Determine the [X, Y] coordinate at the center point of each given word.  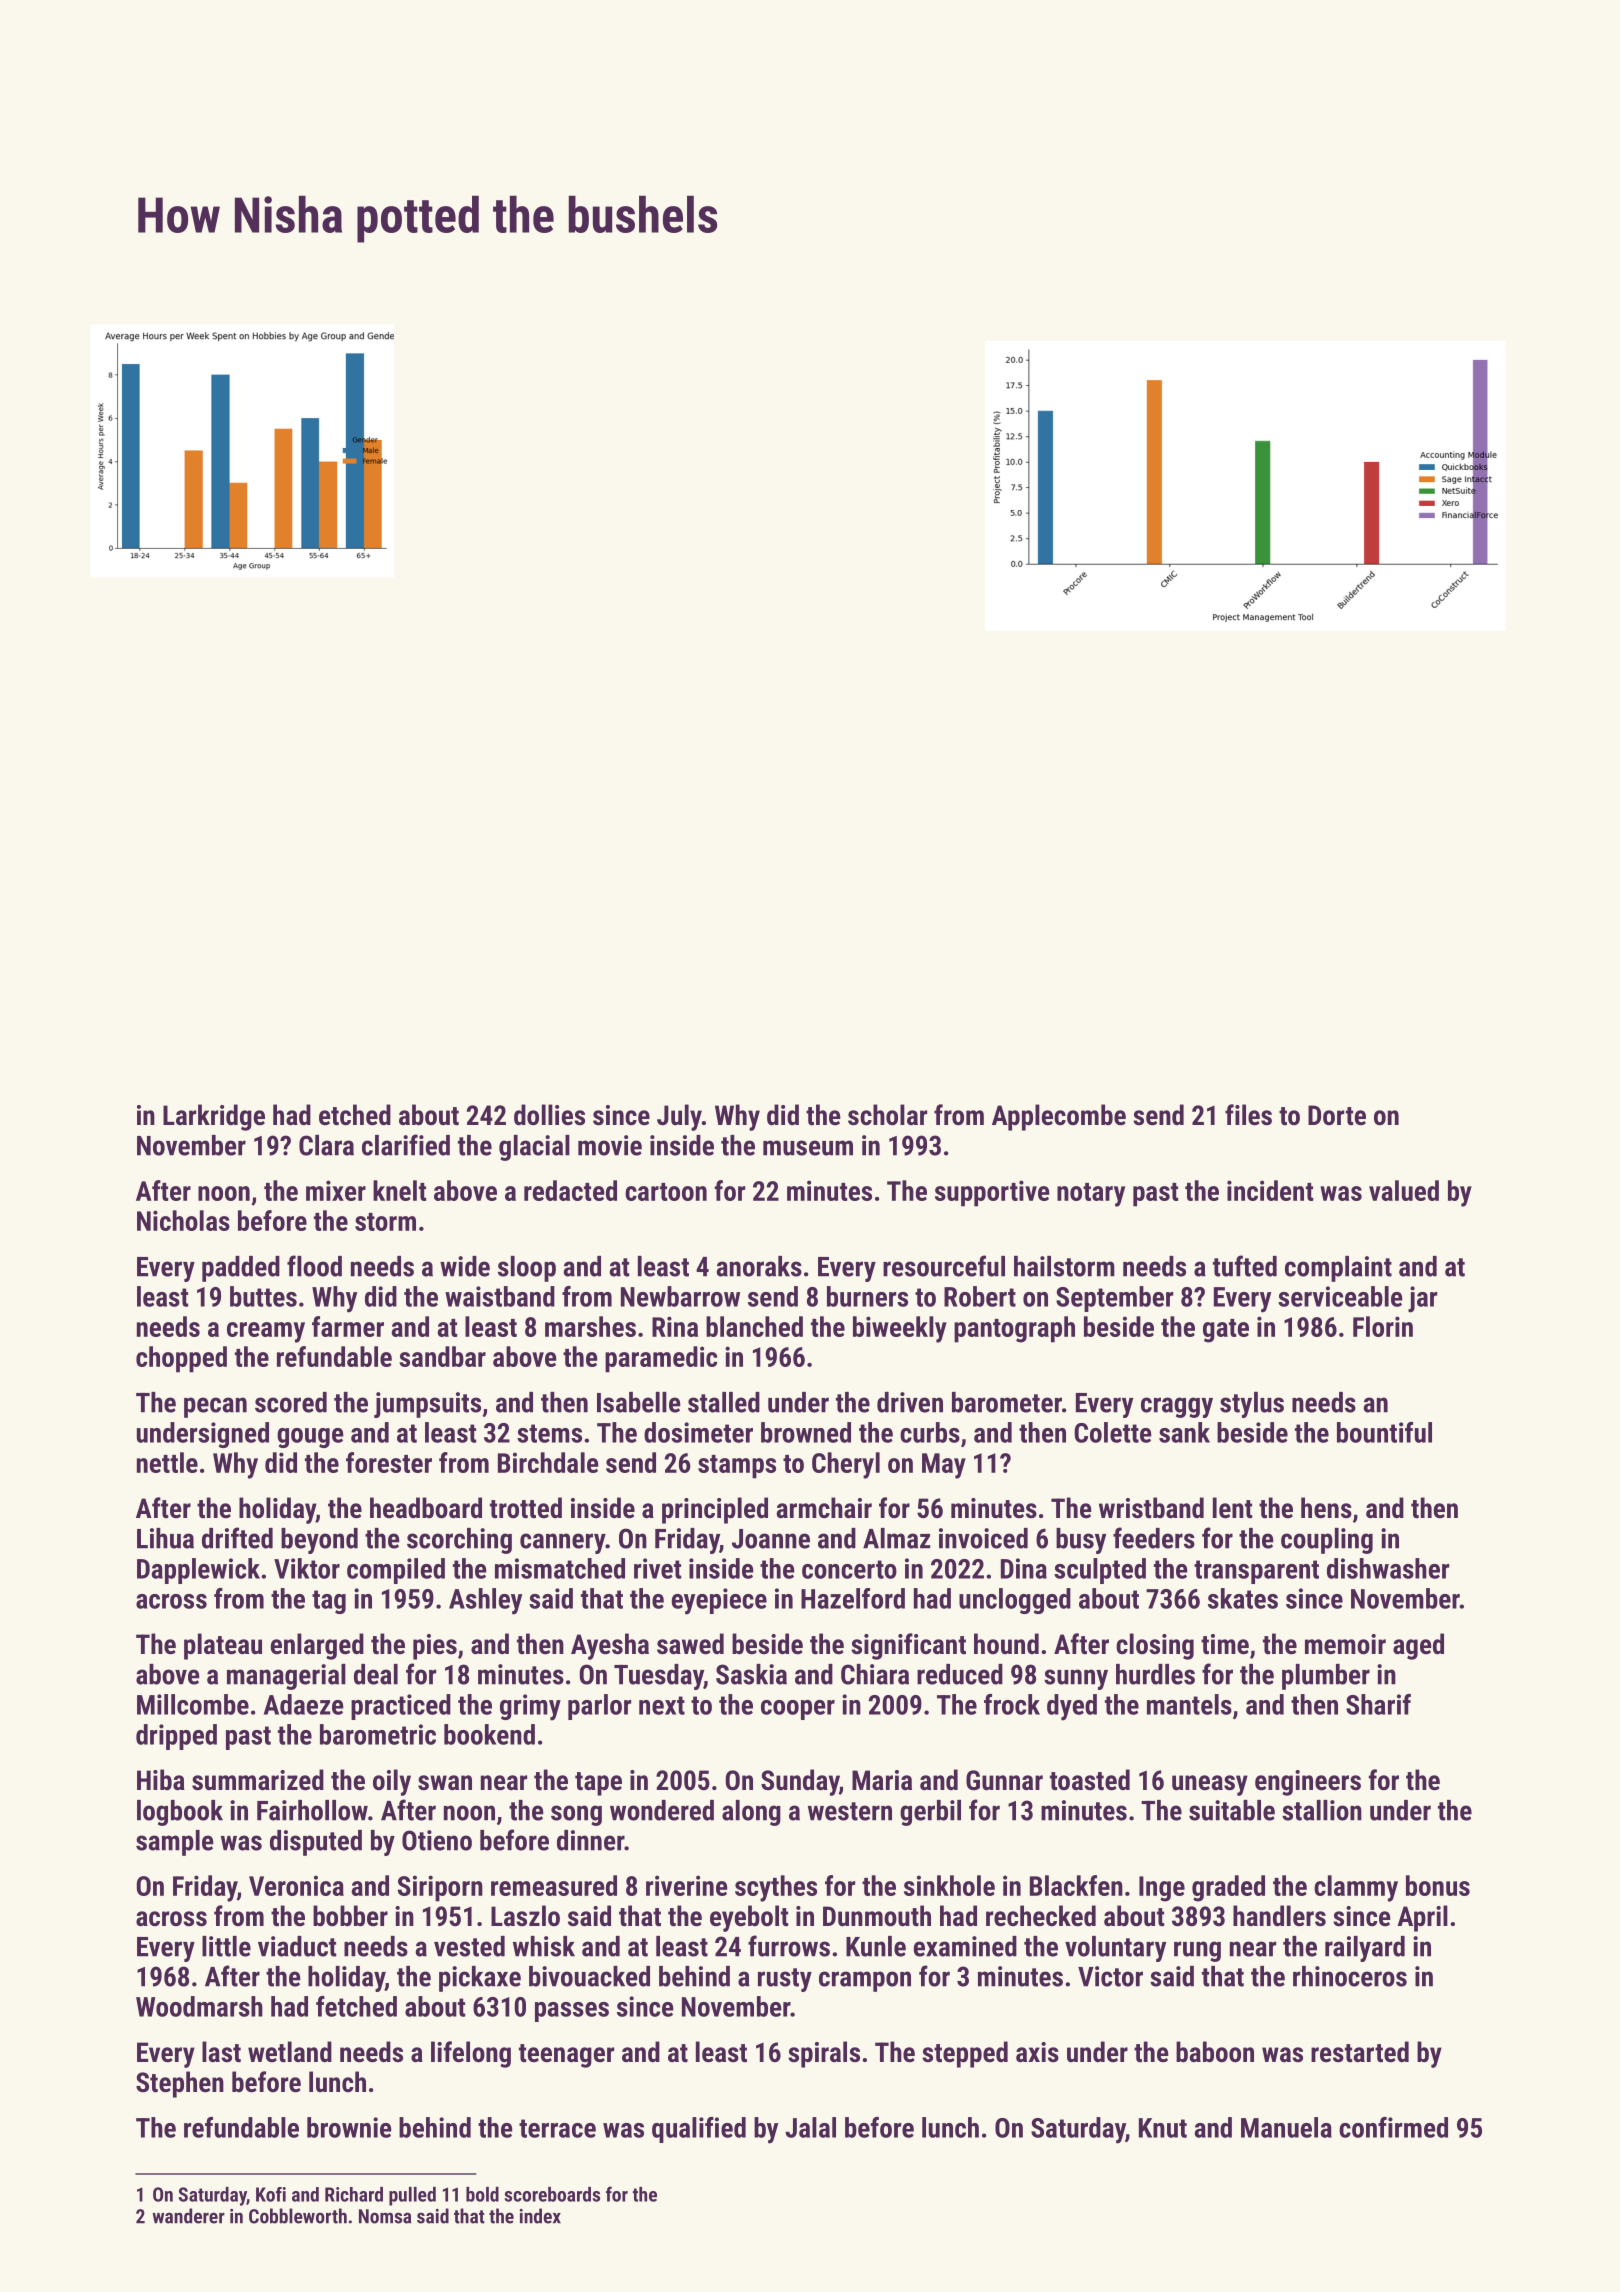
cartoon [666, 1192]
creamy [266, 1332]
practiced [401, 1707]
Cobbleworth [298, 2216]
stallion [1322, 1810]
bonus [1438, 1885]
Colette [1113, 1432]
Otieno [437, 1840]
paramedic [661, 1359]
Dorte [1337, 1115]
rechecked [1041, 1916]
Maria [882, 1780]
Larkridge [214, 1117]
